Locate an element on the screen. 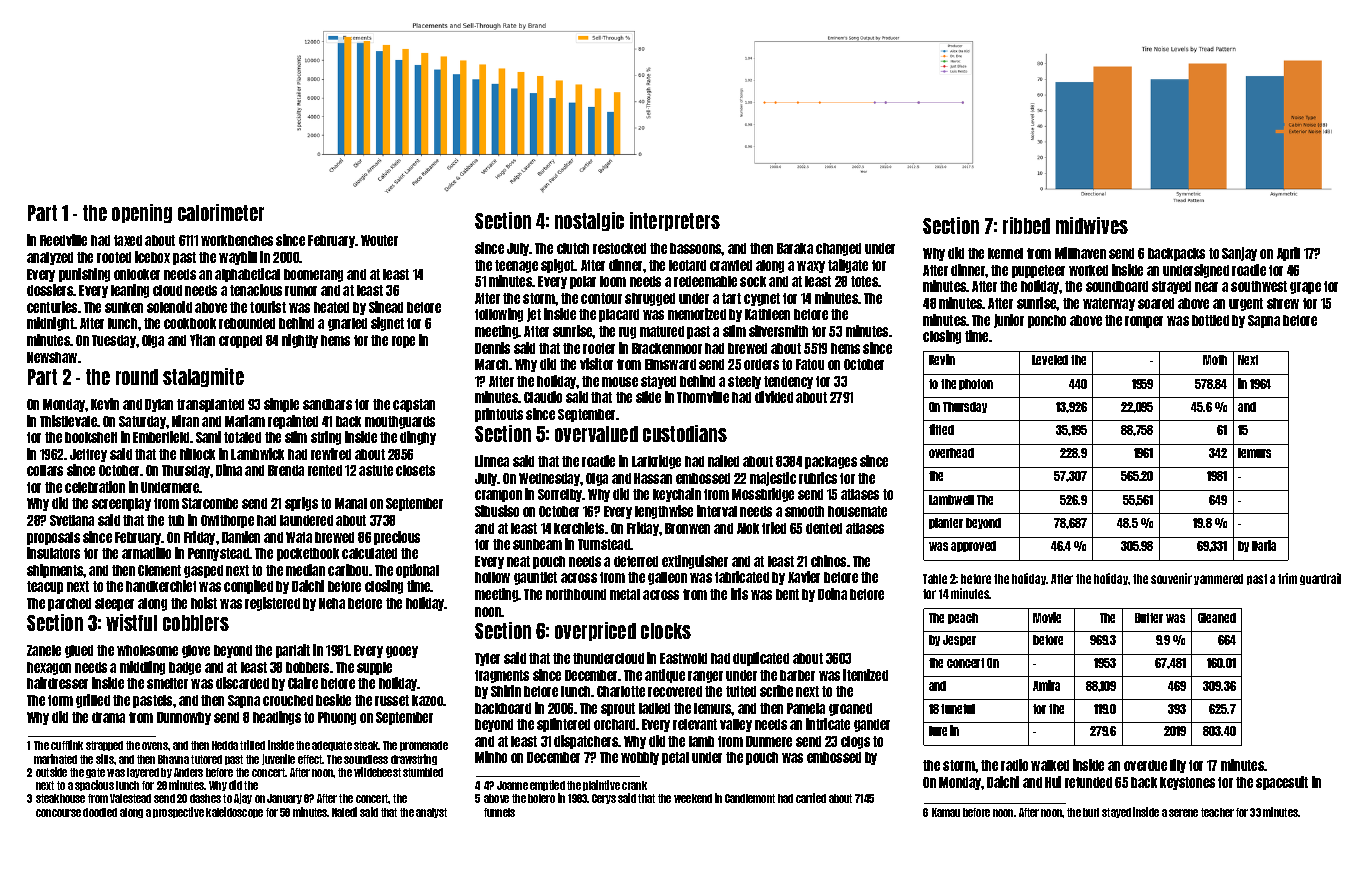 The height and width of the screenshot is (887, 1372). Thornville is located at coordinates (703, 397).
